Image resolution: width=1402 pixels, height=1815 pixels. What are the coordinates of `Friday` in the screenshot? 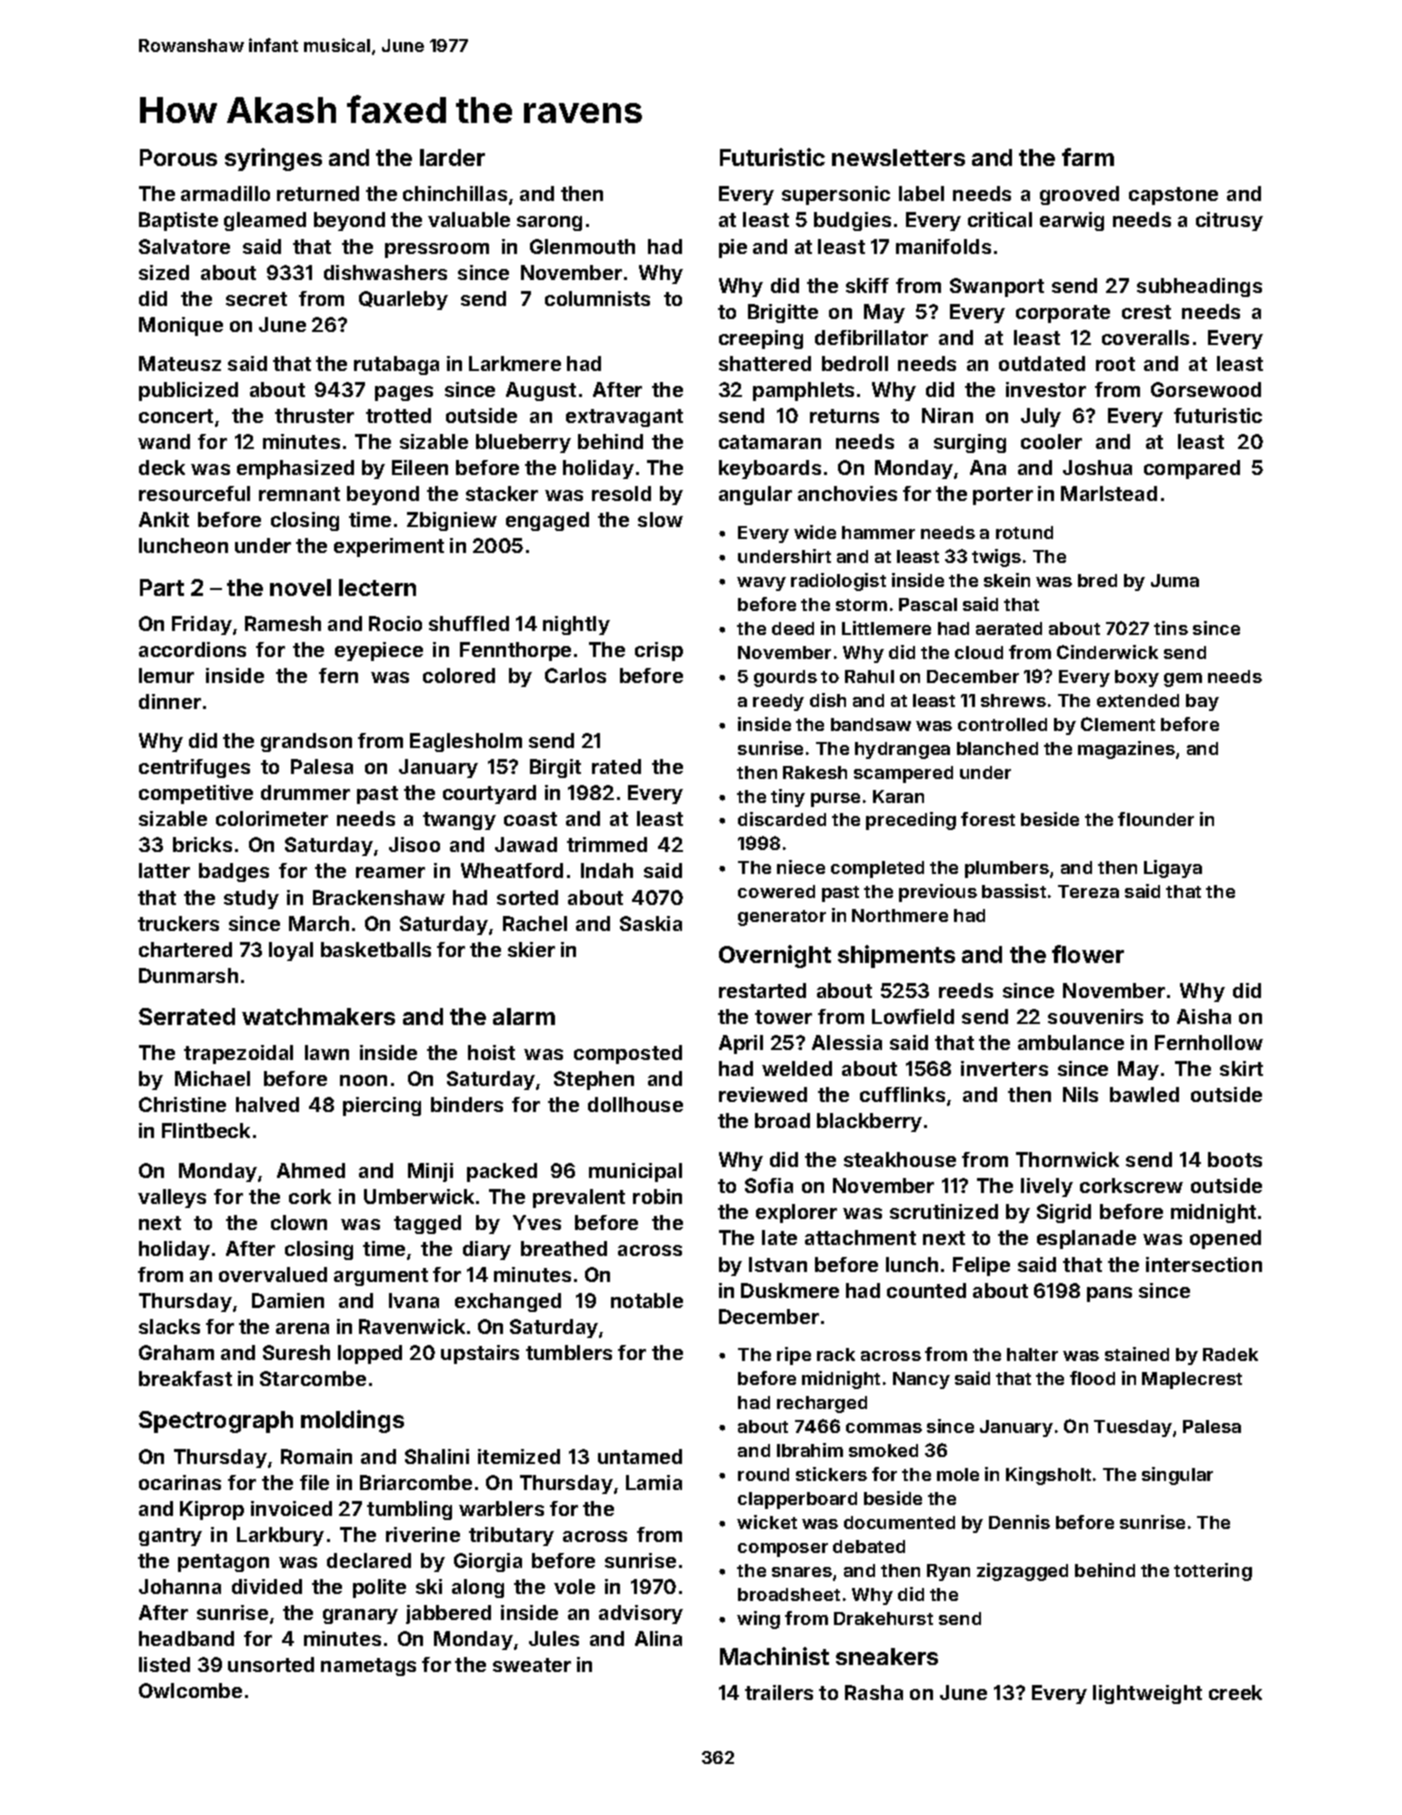 It's located at (202, 625).
